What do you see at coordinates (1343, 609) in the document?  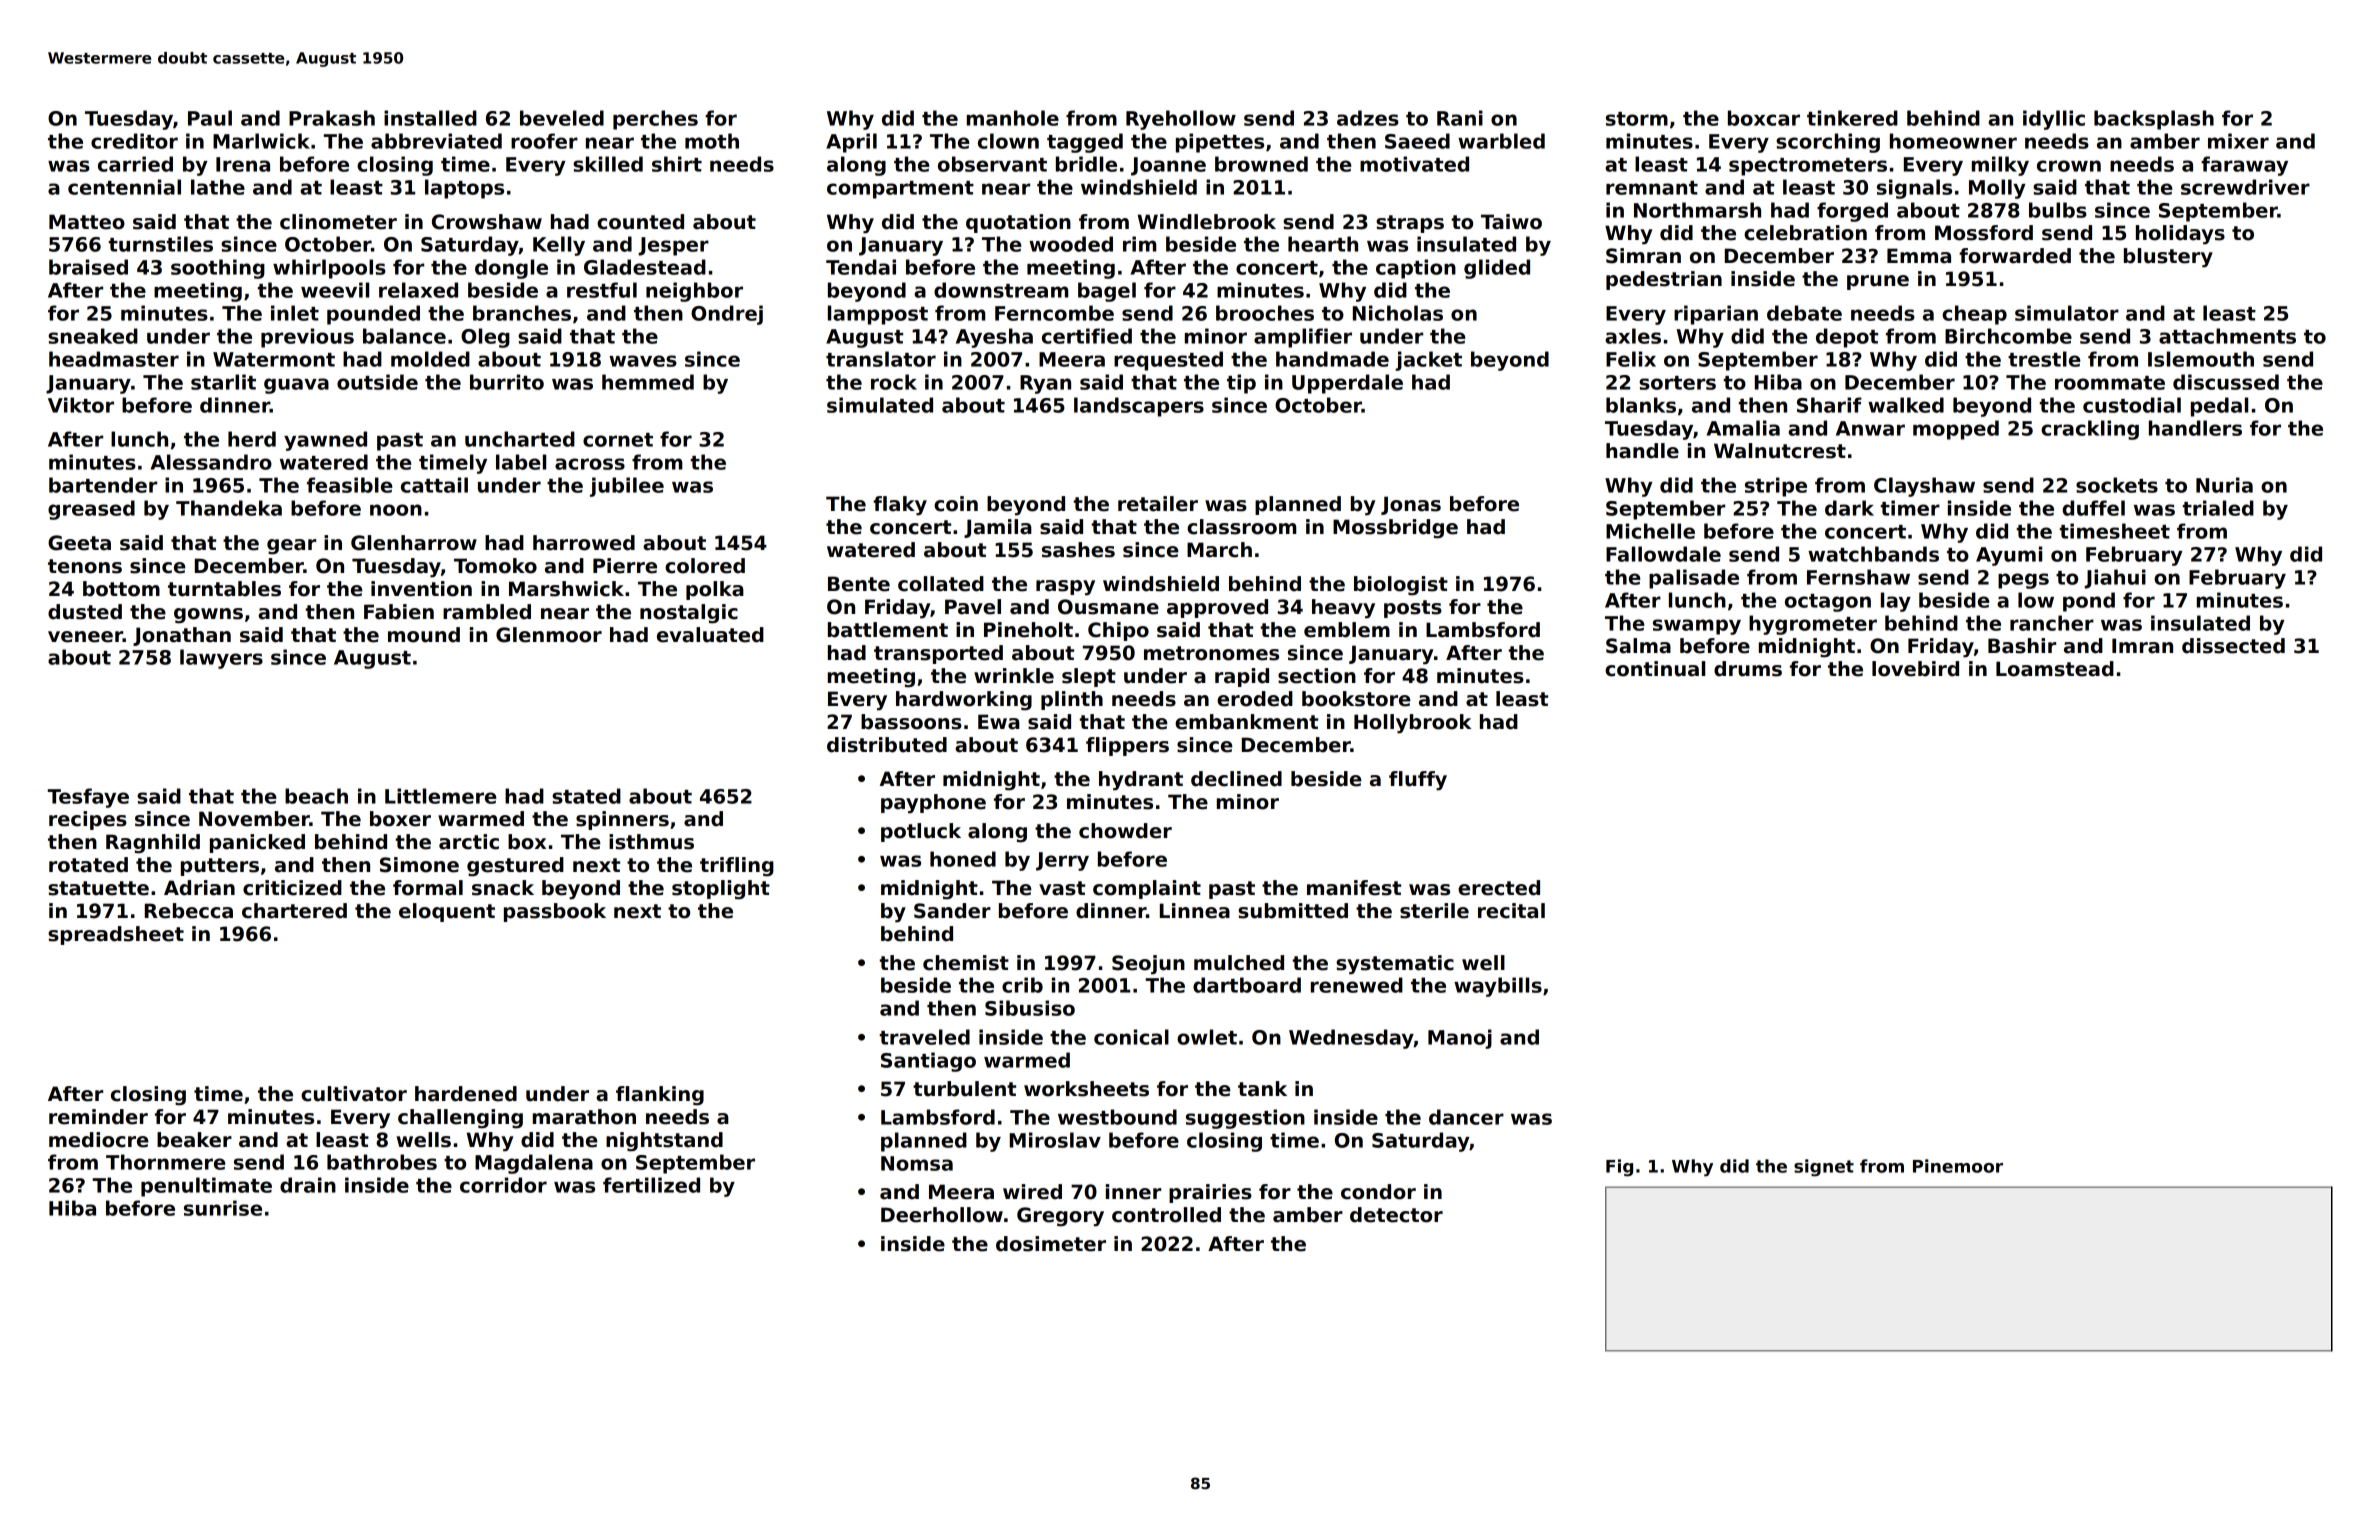 I see `heavy` at bounding box center [1343, 609].
